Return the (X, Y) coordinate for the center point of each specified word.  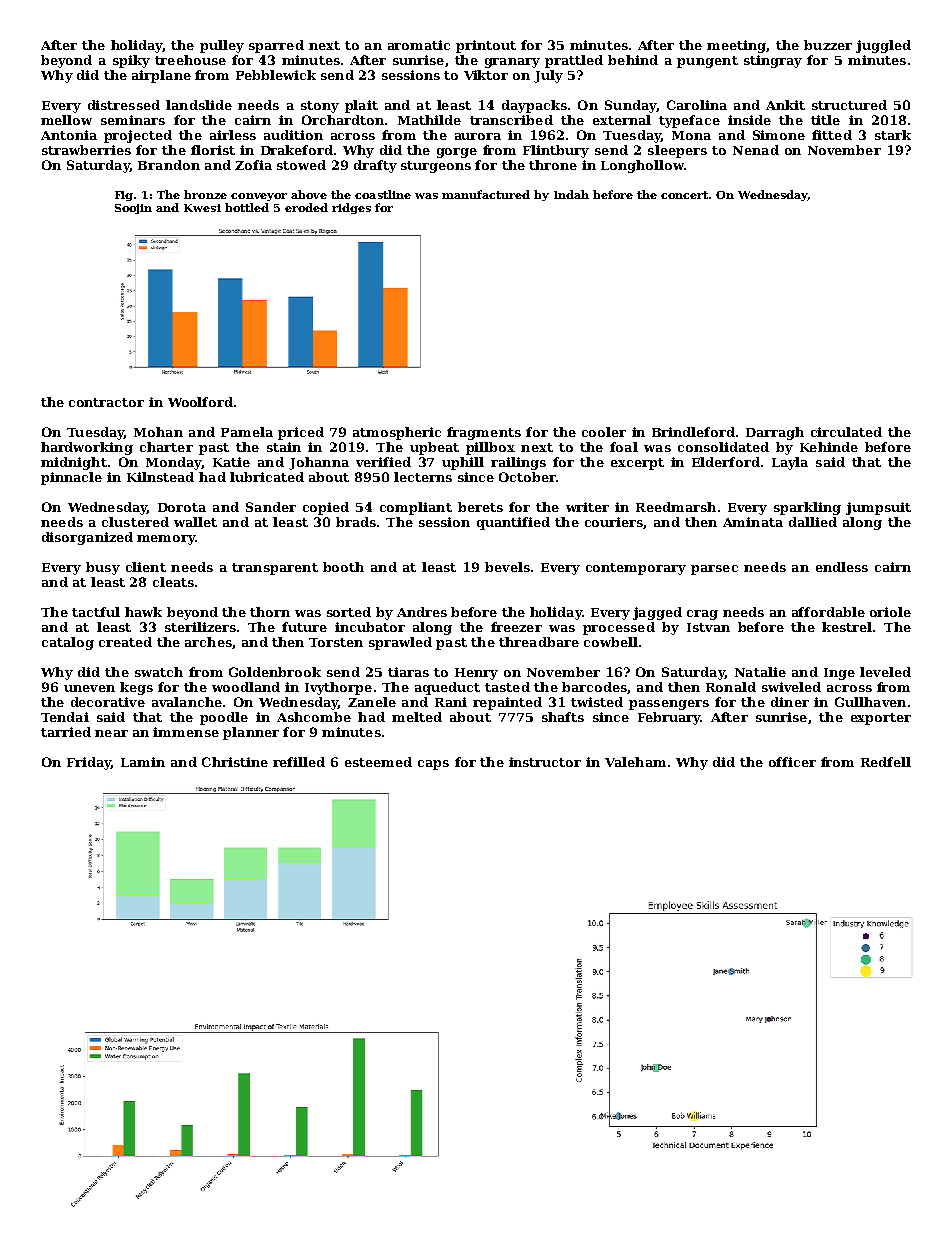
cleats (173, 582)
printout (486, 46)
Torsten (336, 642)
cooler (604, 432)
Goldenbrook (275, 672)
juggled (883, 46)
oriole (890, 612)
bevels (507, 567)
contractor (106, 402)
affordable (828, 612)
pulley (222, 46)
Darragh (775, 433)
